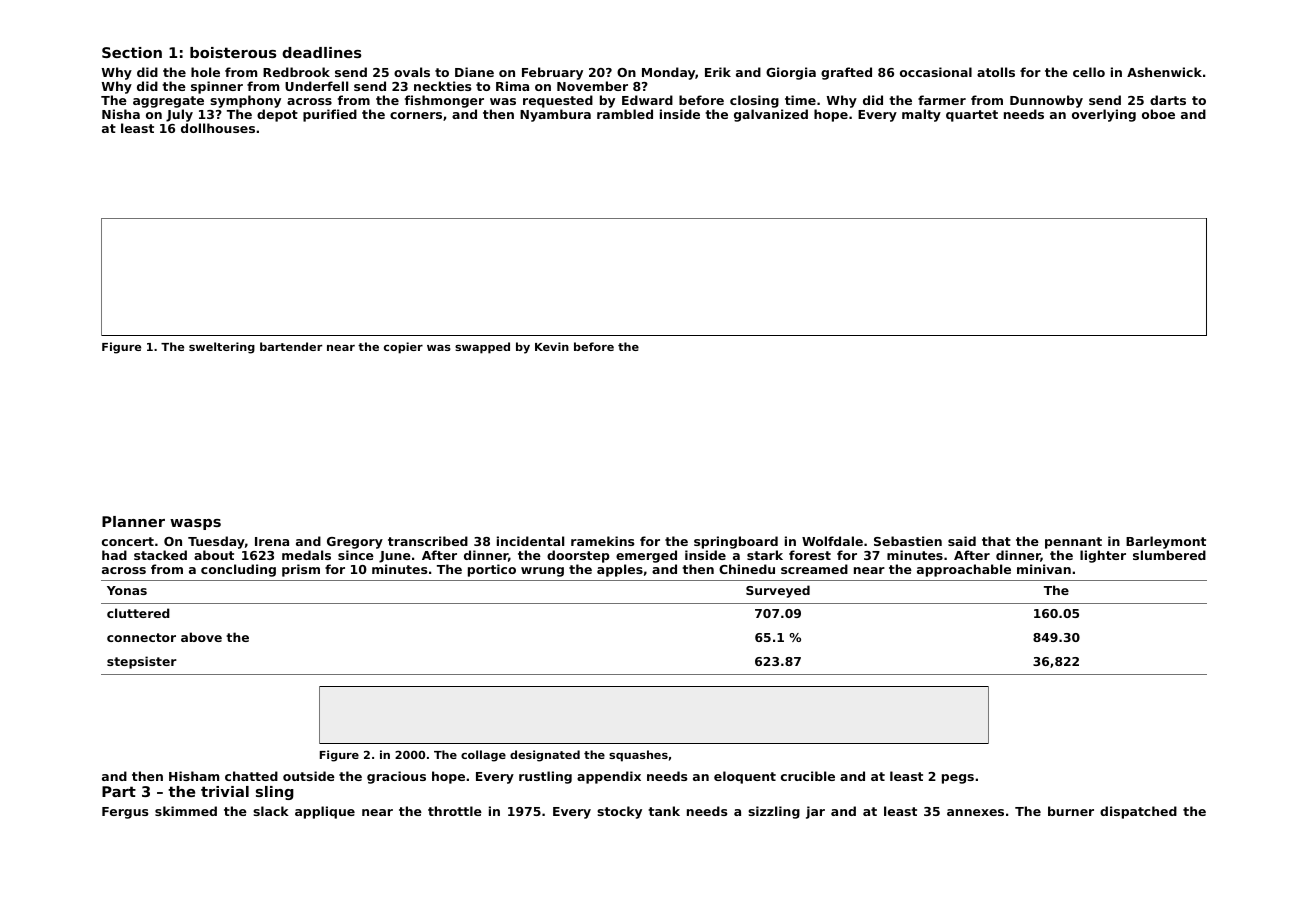  Describe the element at coordinates (482, 348) in the document. I see `swapped` at that location.
